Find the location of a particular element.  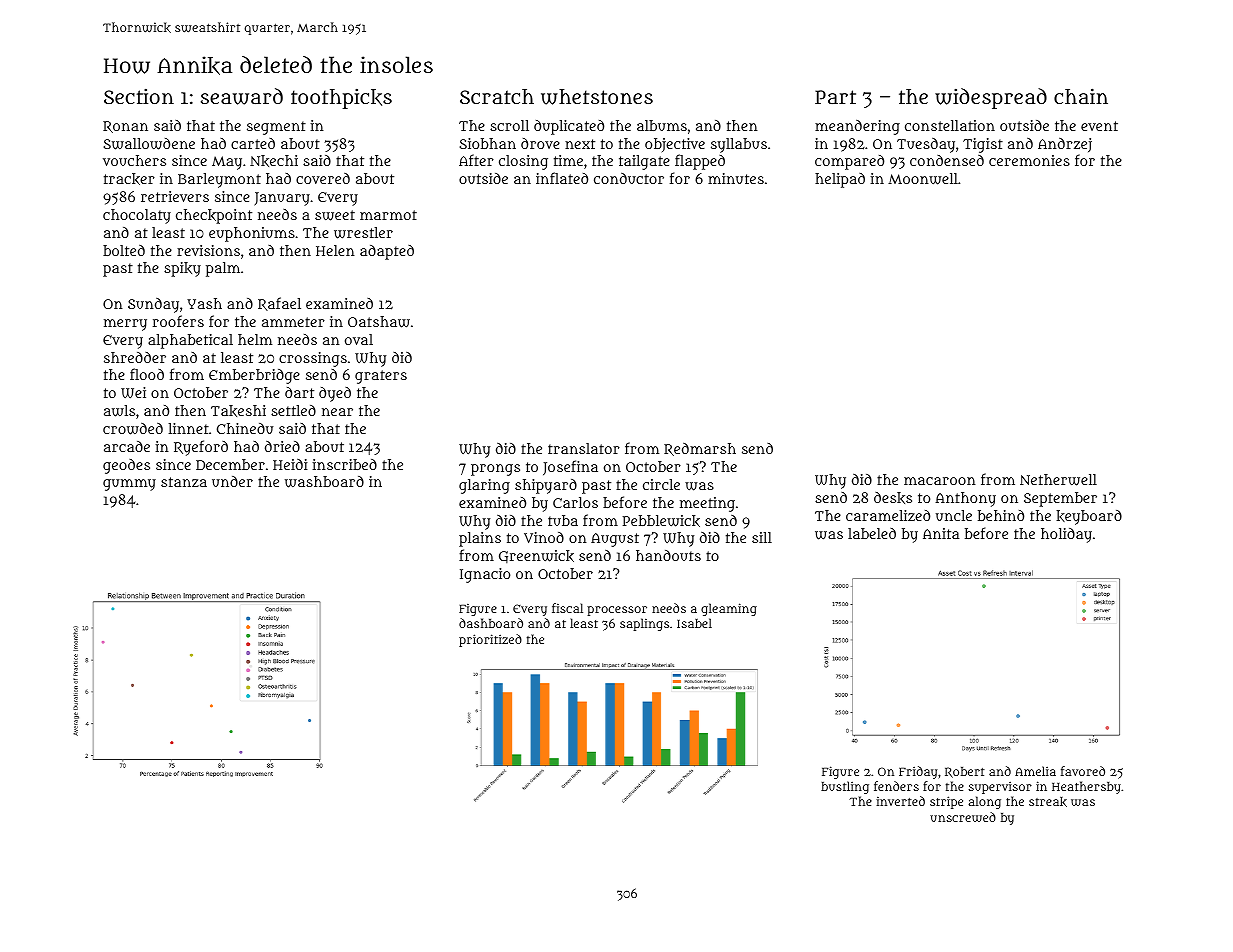

prioritized is located at coordinates (490, 640).
